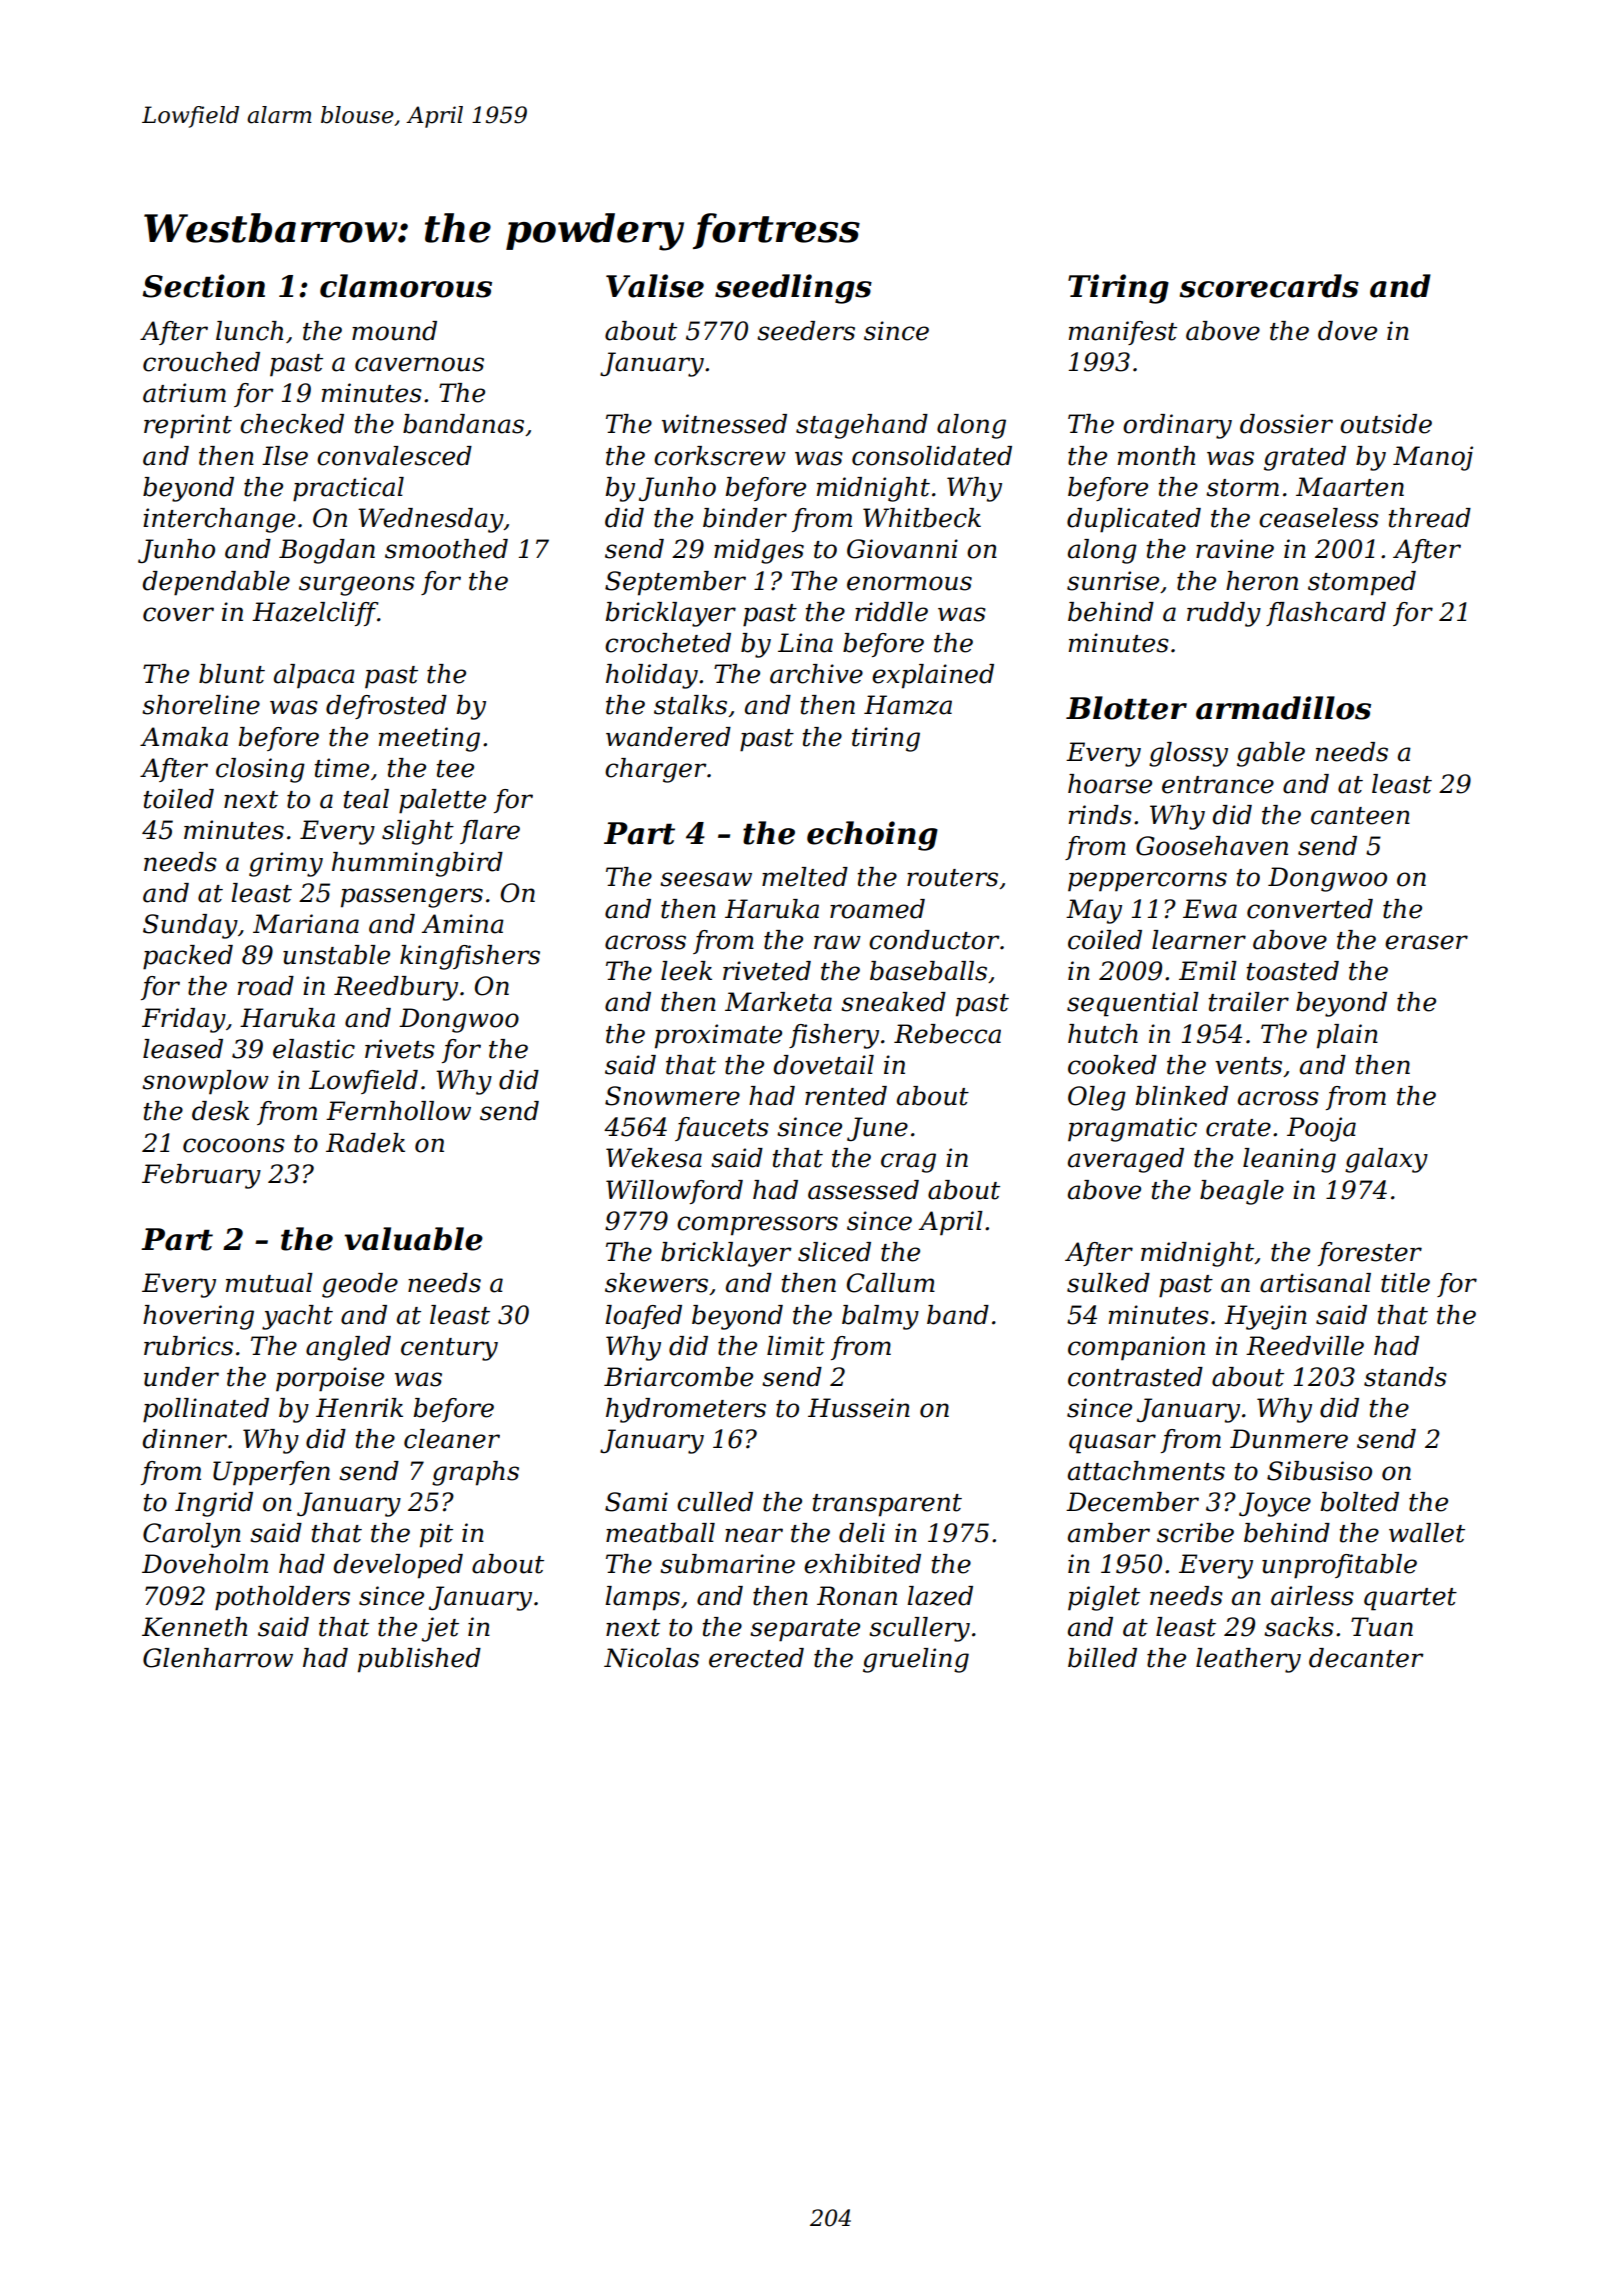 This screenshot has height=2292, width=1620. I want to click on storm, so click(1242, 488).
